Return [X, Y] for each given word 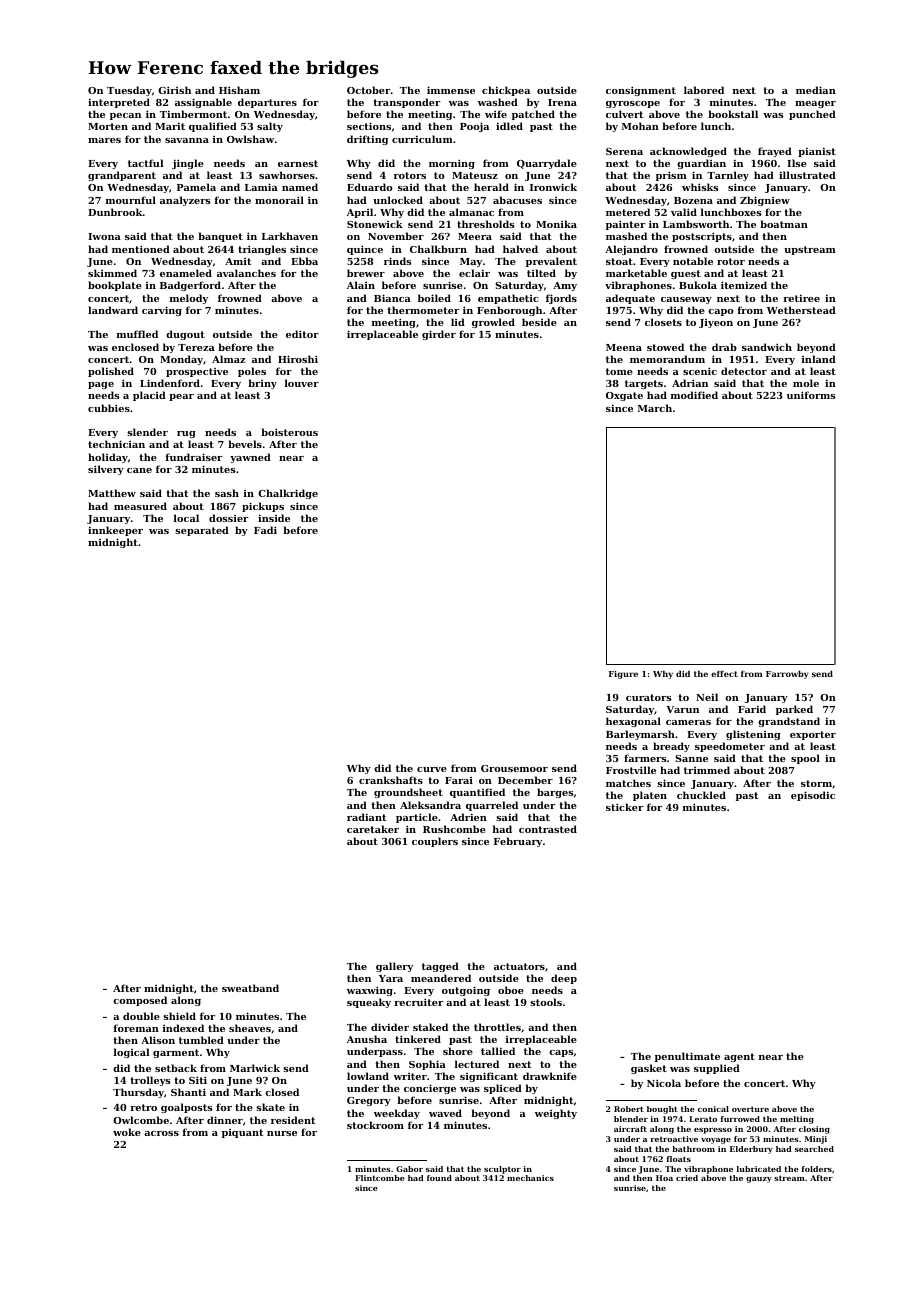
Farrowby [787, 674]
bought [662, 1110]
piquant [242, 1133]
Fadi [265, 530]
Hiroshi [298, 359]
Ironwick [553, 187]
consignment [641, 91]
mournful [131, 200]
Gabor [409, 1169]
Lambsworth [696, 224]
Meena [624, 347]
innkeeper [115, 531]
